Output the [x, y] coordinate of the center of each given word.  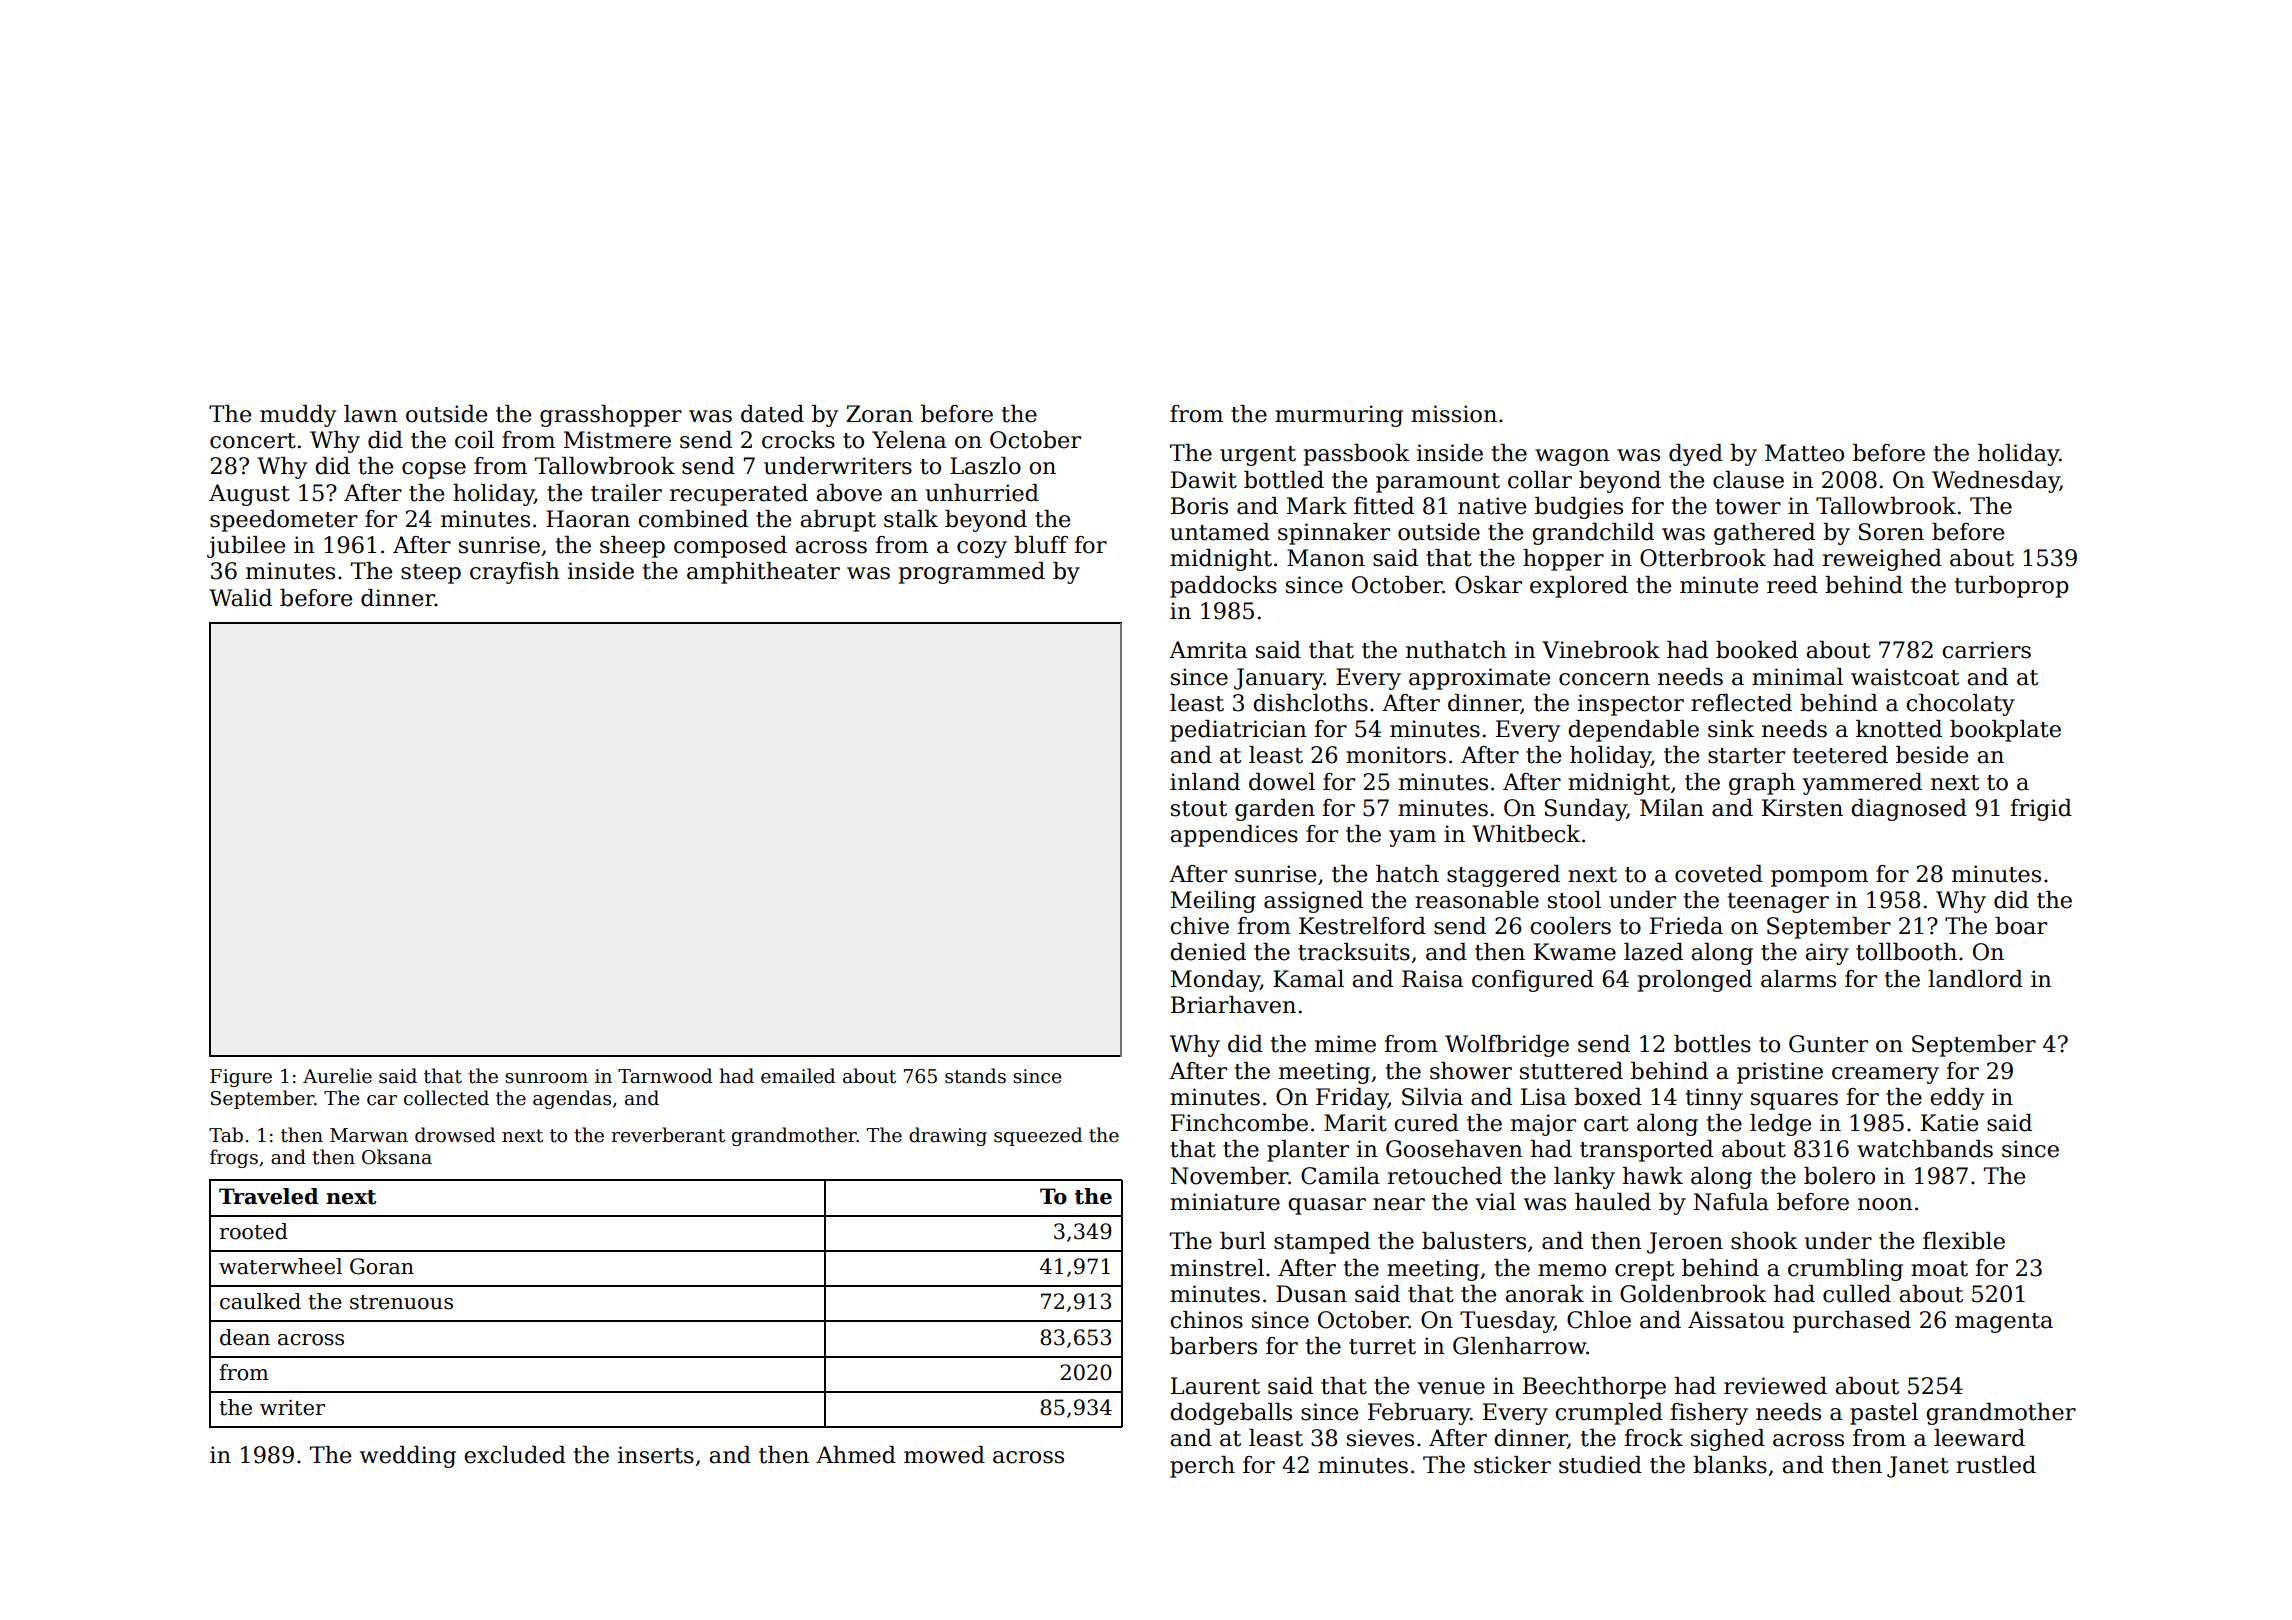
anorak [1544, 1294]
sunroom [546, 1078]
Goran [382, 1266]
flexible [1964, 1241]
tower [1748, 507]
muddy [298, 416]
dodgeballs [1231, 1414]
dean [245, 1337]
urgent [1258, 456]
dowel [1282, 782]
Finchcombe [1239, 1123]
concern [1604, 679]
